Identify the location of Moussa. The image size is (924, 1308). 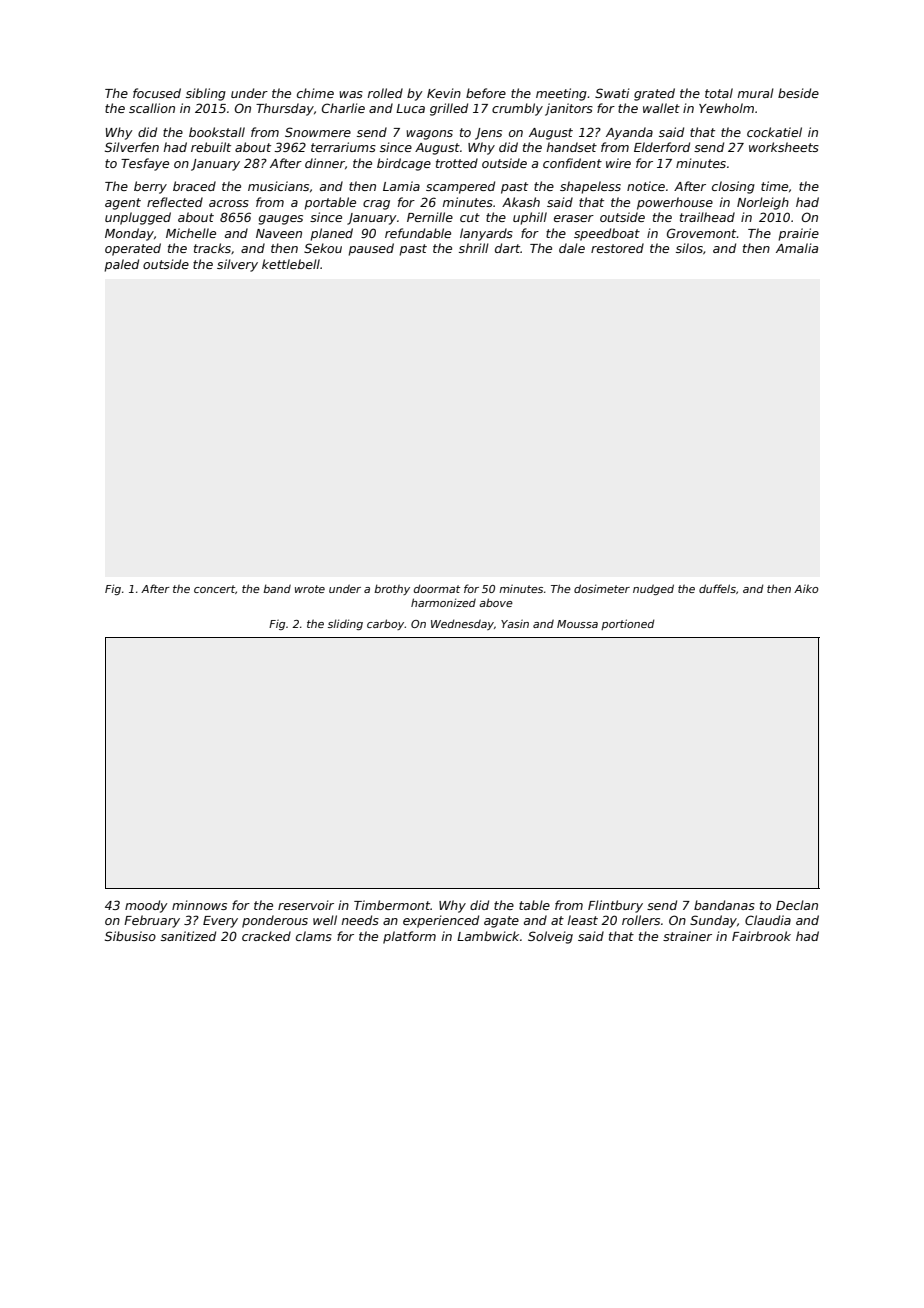
(577, 624).
